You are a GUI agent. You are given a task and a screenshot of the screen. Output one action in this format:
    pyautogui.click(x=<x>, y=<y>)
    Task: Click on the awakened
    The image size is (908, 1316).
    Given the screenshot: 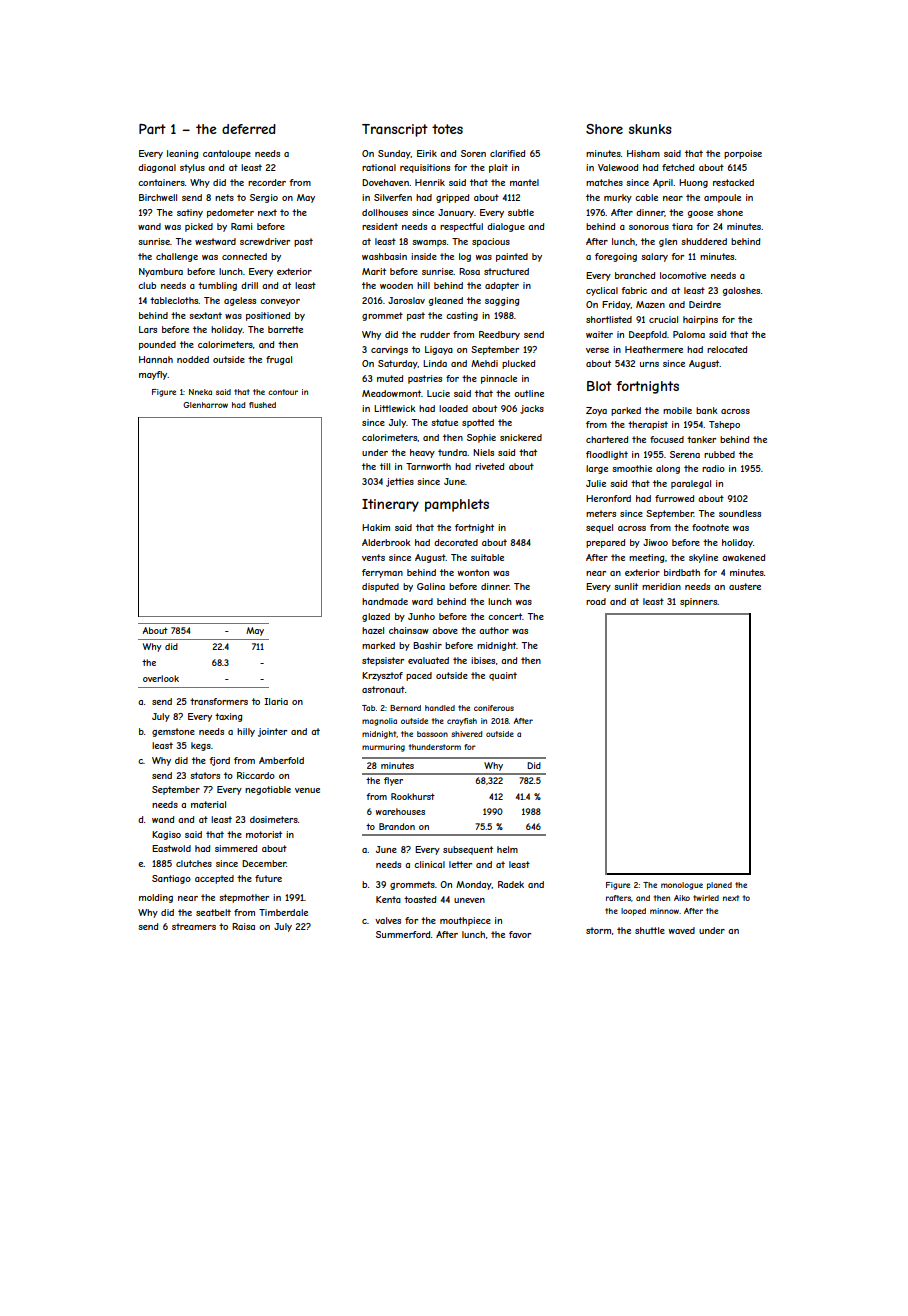 What is the action you would take?
    pyautogui.click(x=743, y=557)
